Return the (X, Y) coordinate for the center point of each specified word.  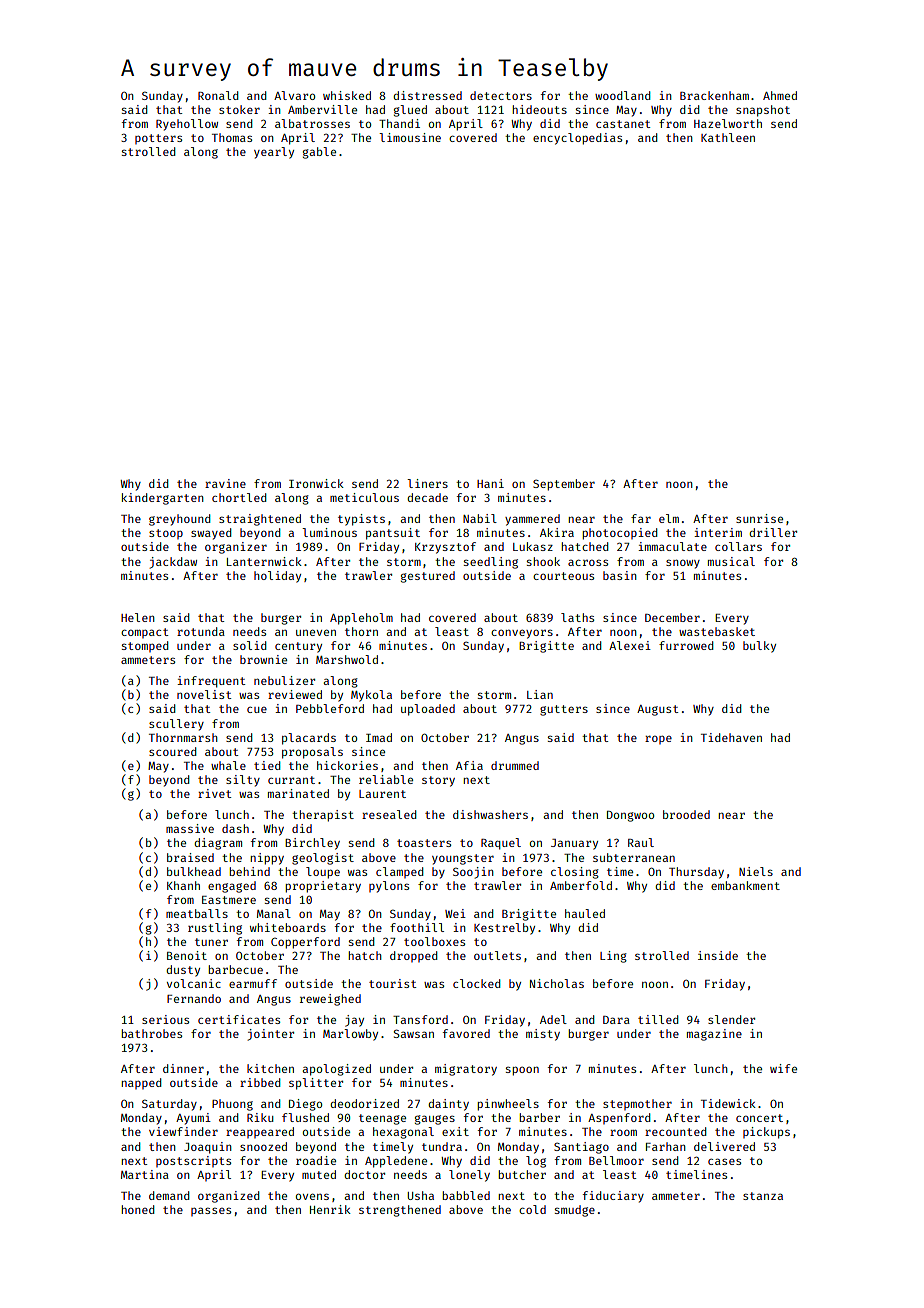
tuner (211, 942)
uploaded (428, 710)
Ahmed (780, 95)
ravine (225, 483)
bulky (759, 647)
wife (783, 1068)
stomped (145, 646)
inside (718, 955)
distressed (427, 95)
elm (669, 518)
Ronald (218, 95)
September (564, 485)
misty (543, 1035)
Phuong (232, 1105)
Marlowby (350, 1035)
